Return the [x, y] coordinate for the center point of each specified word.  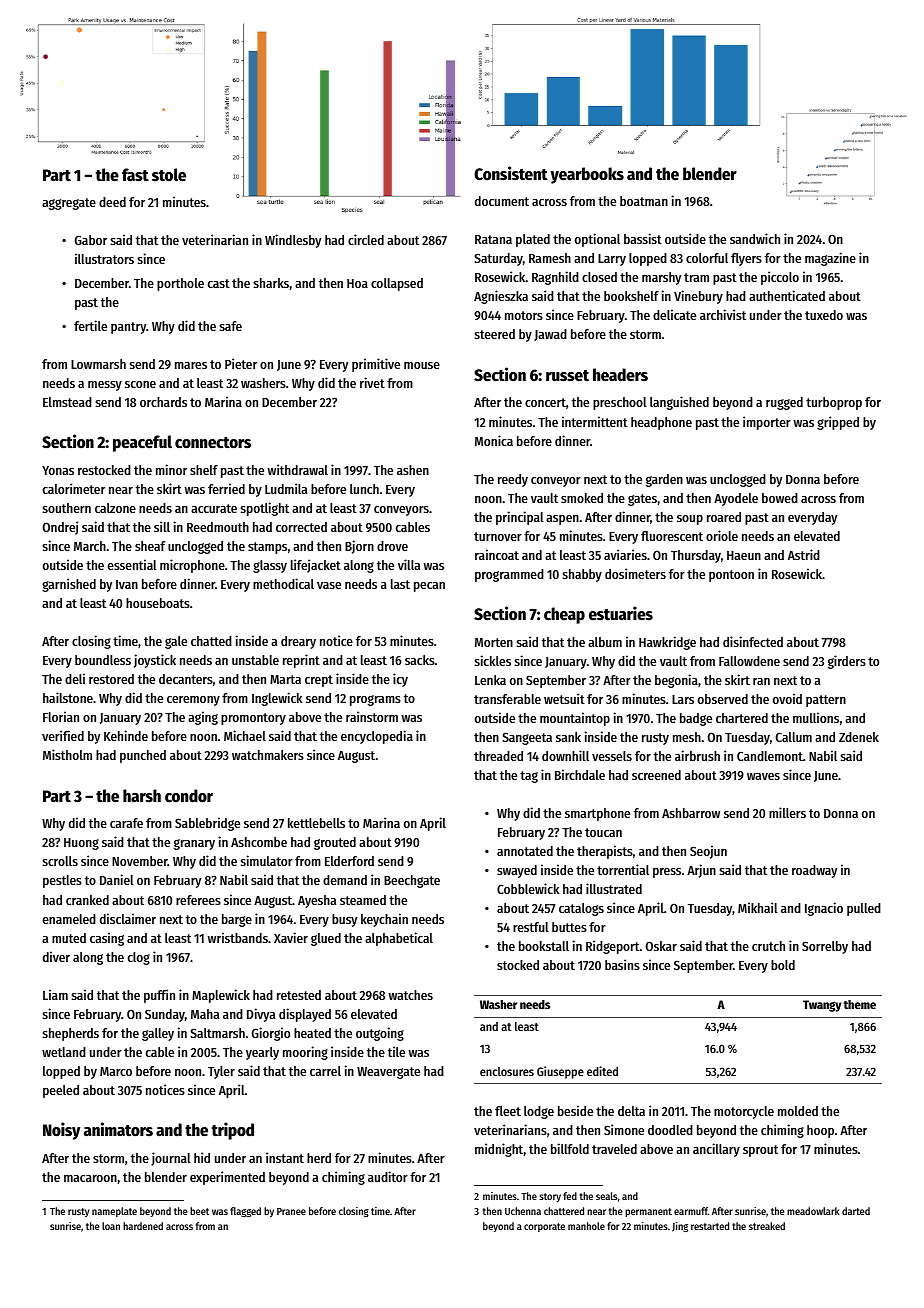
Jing [680, 1227]
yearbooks [587, 175]
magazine [830, 259]
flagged [245, 1212]
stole [169, 175]
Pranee [291, 1211]
